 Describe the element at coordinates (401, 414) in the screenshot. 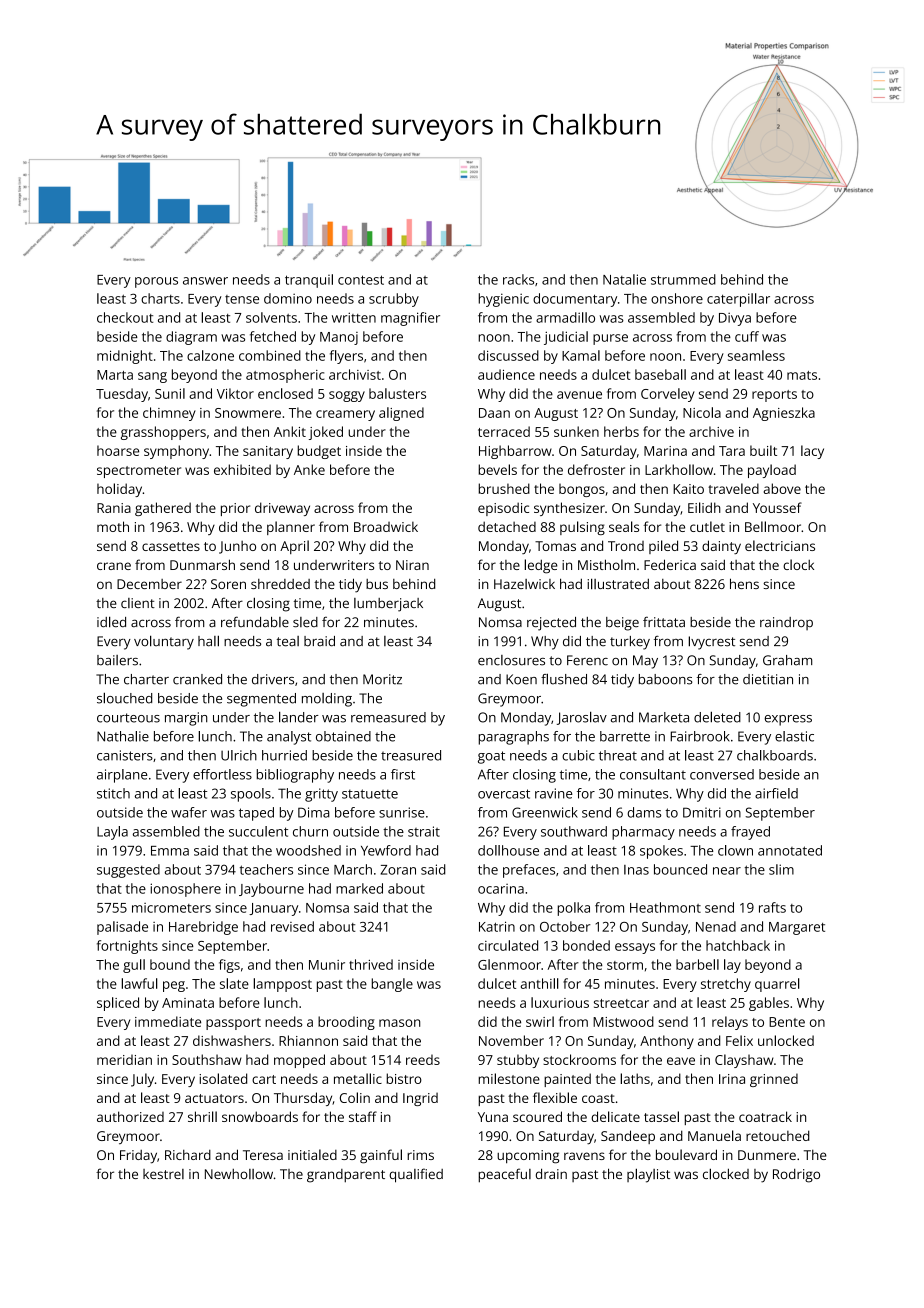

I see `aligned` at that location.
